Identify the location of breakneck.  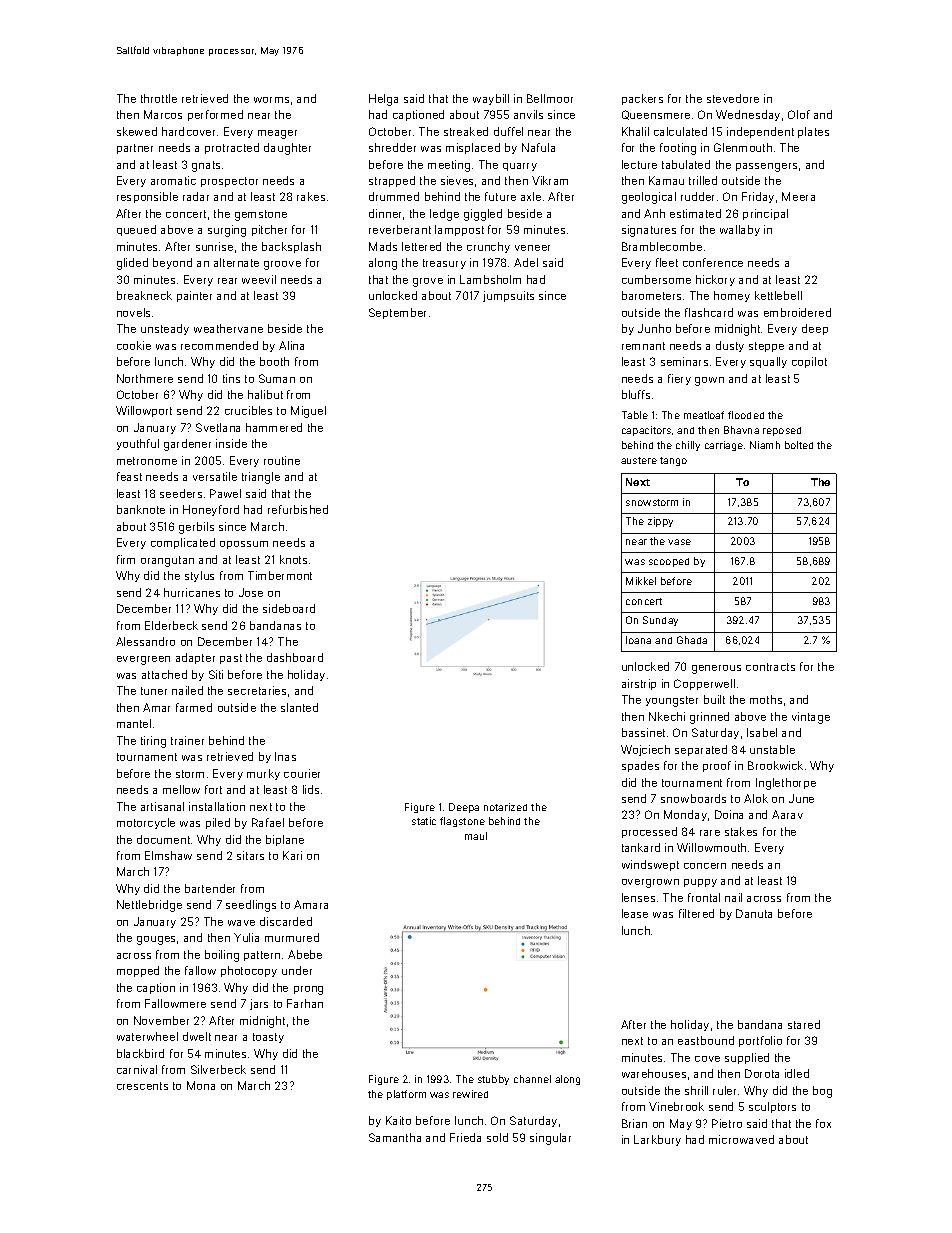
(144, 295).
